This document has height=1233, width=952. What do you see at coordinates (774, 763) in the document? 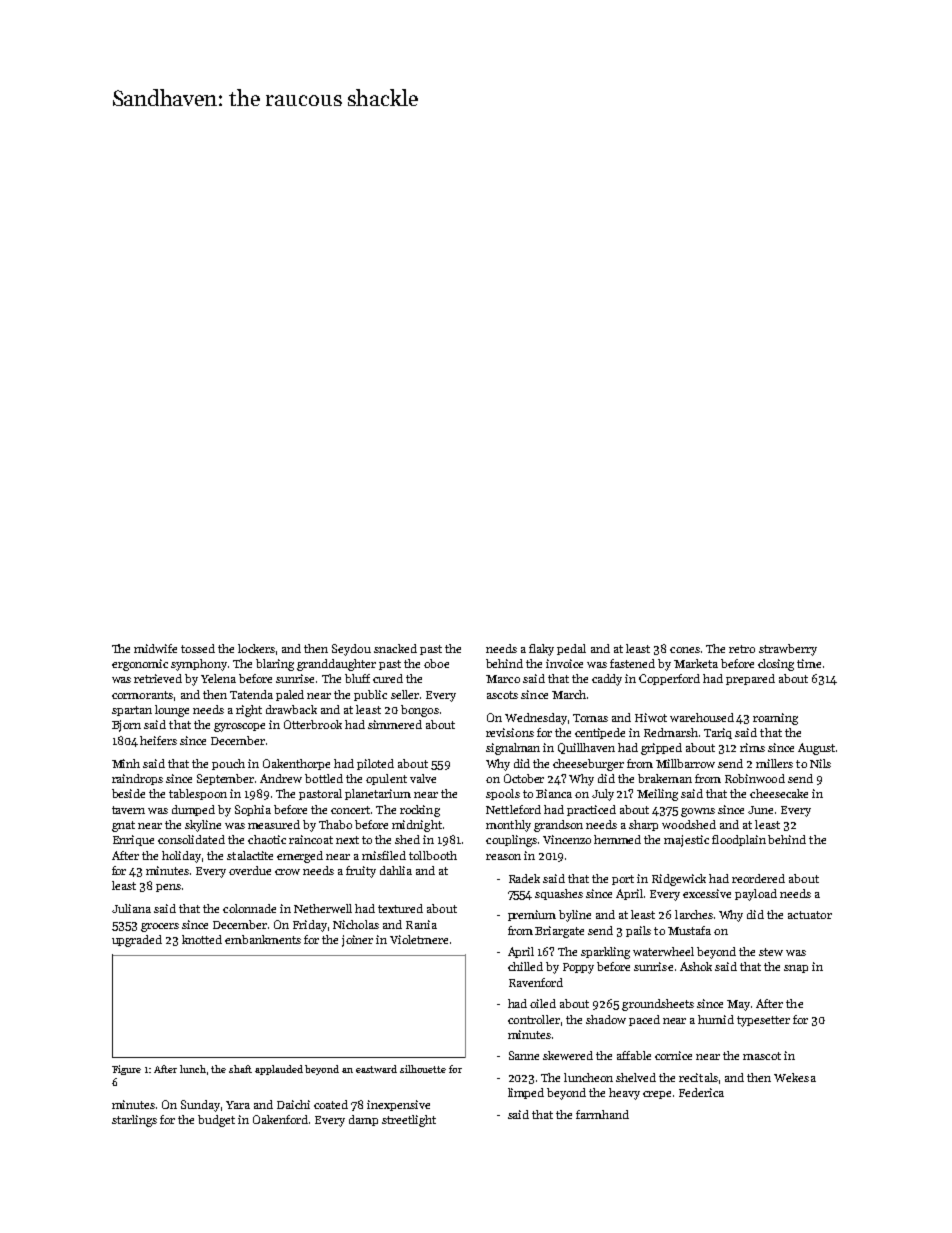
I see `millers` at bounding box center [774, 763].
